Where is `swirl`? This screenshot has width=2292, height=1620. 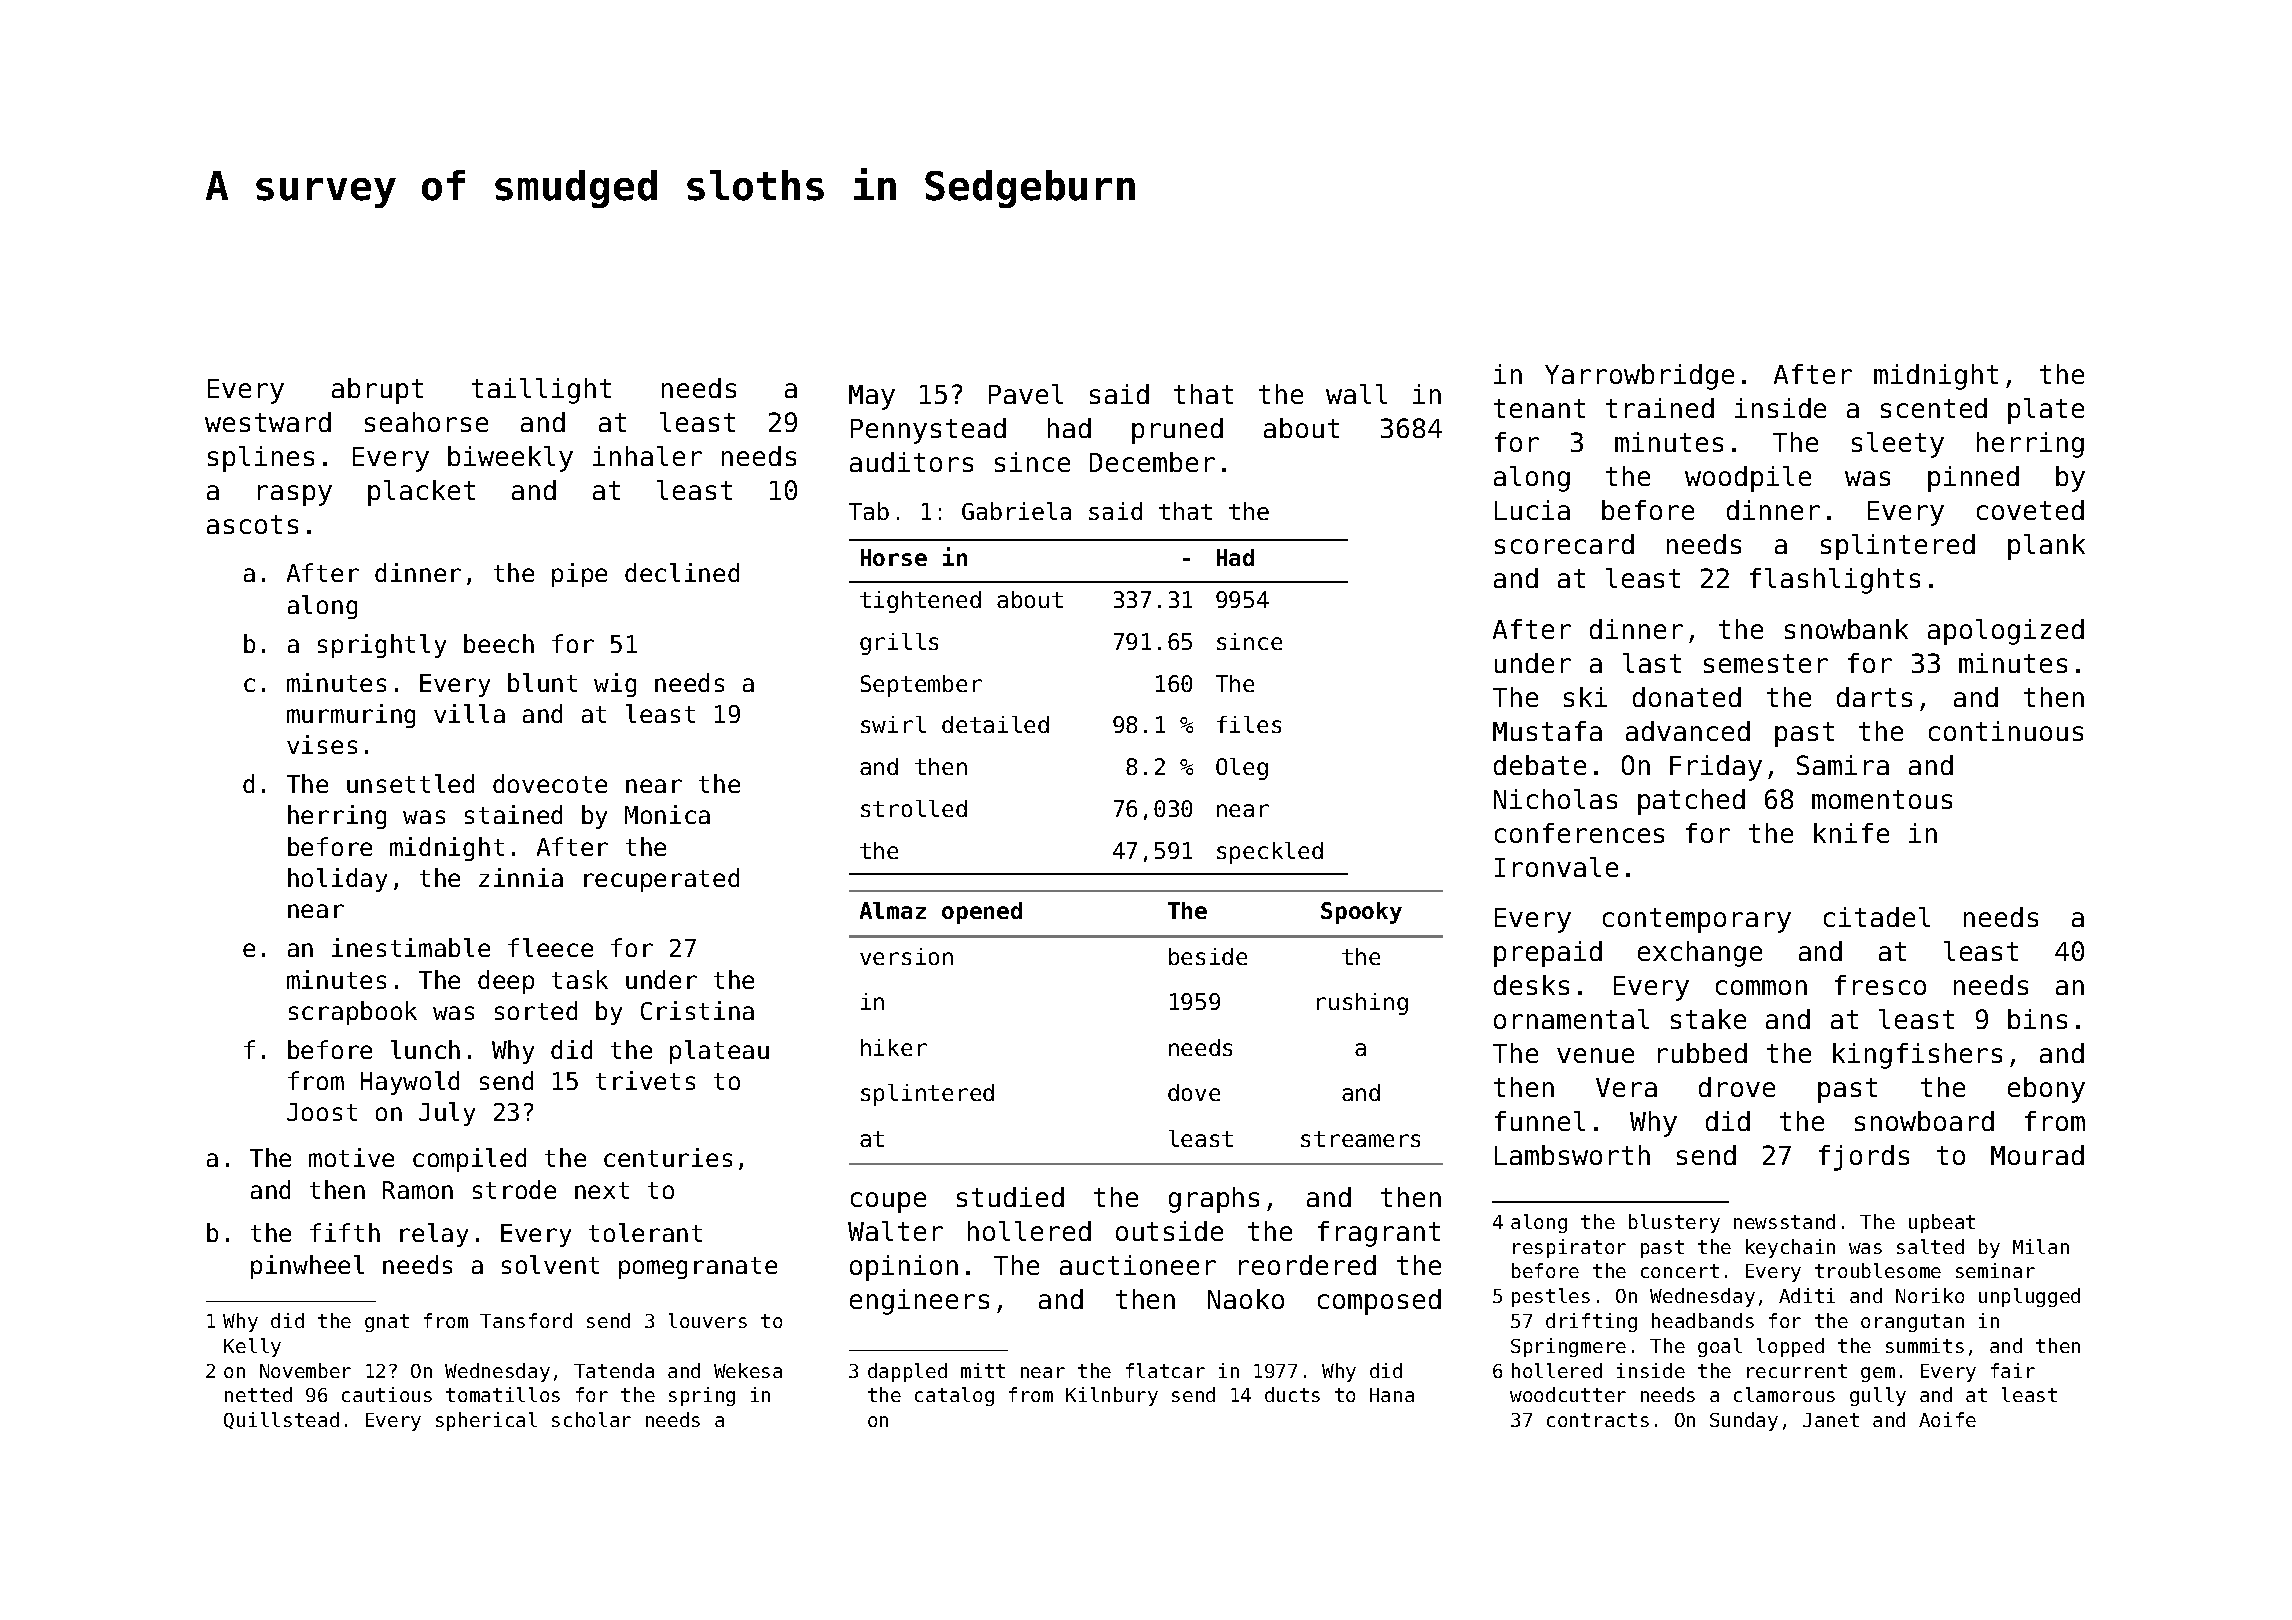 swirl is located at coordinates (893, 724).
